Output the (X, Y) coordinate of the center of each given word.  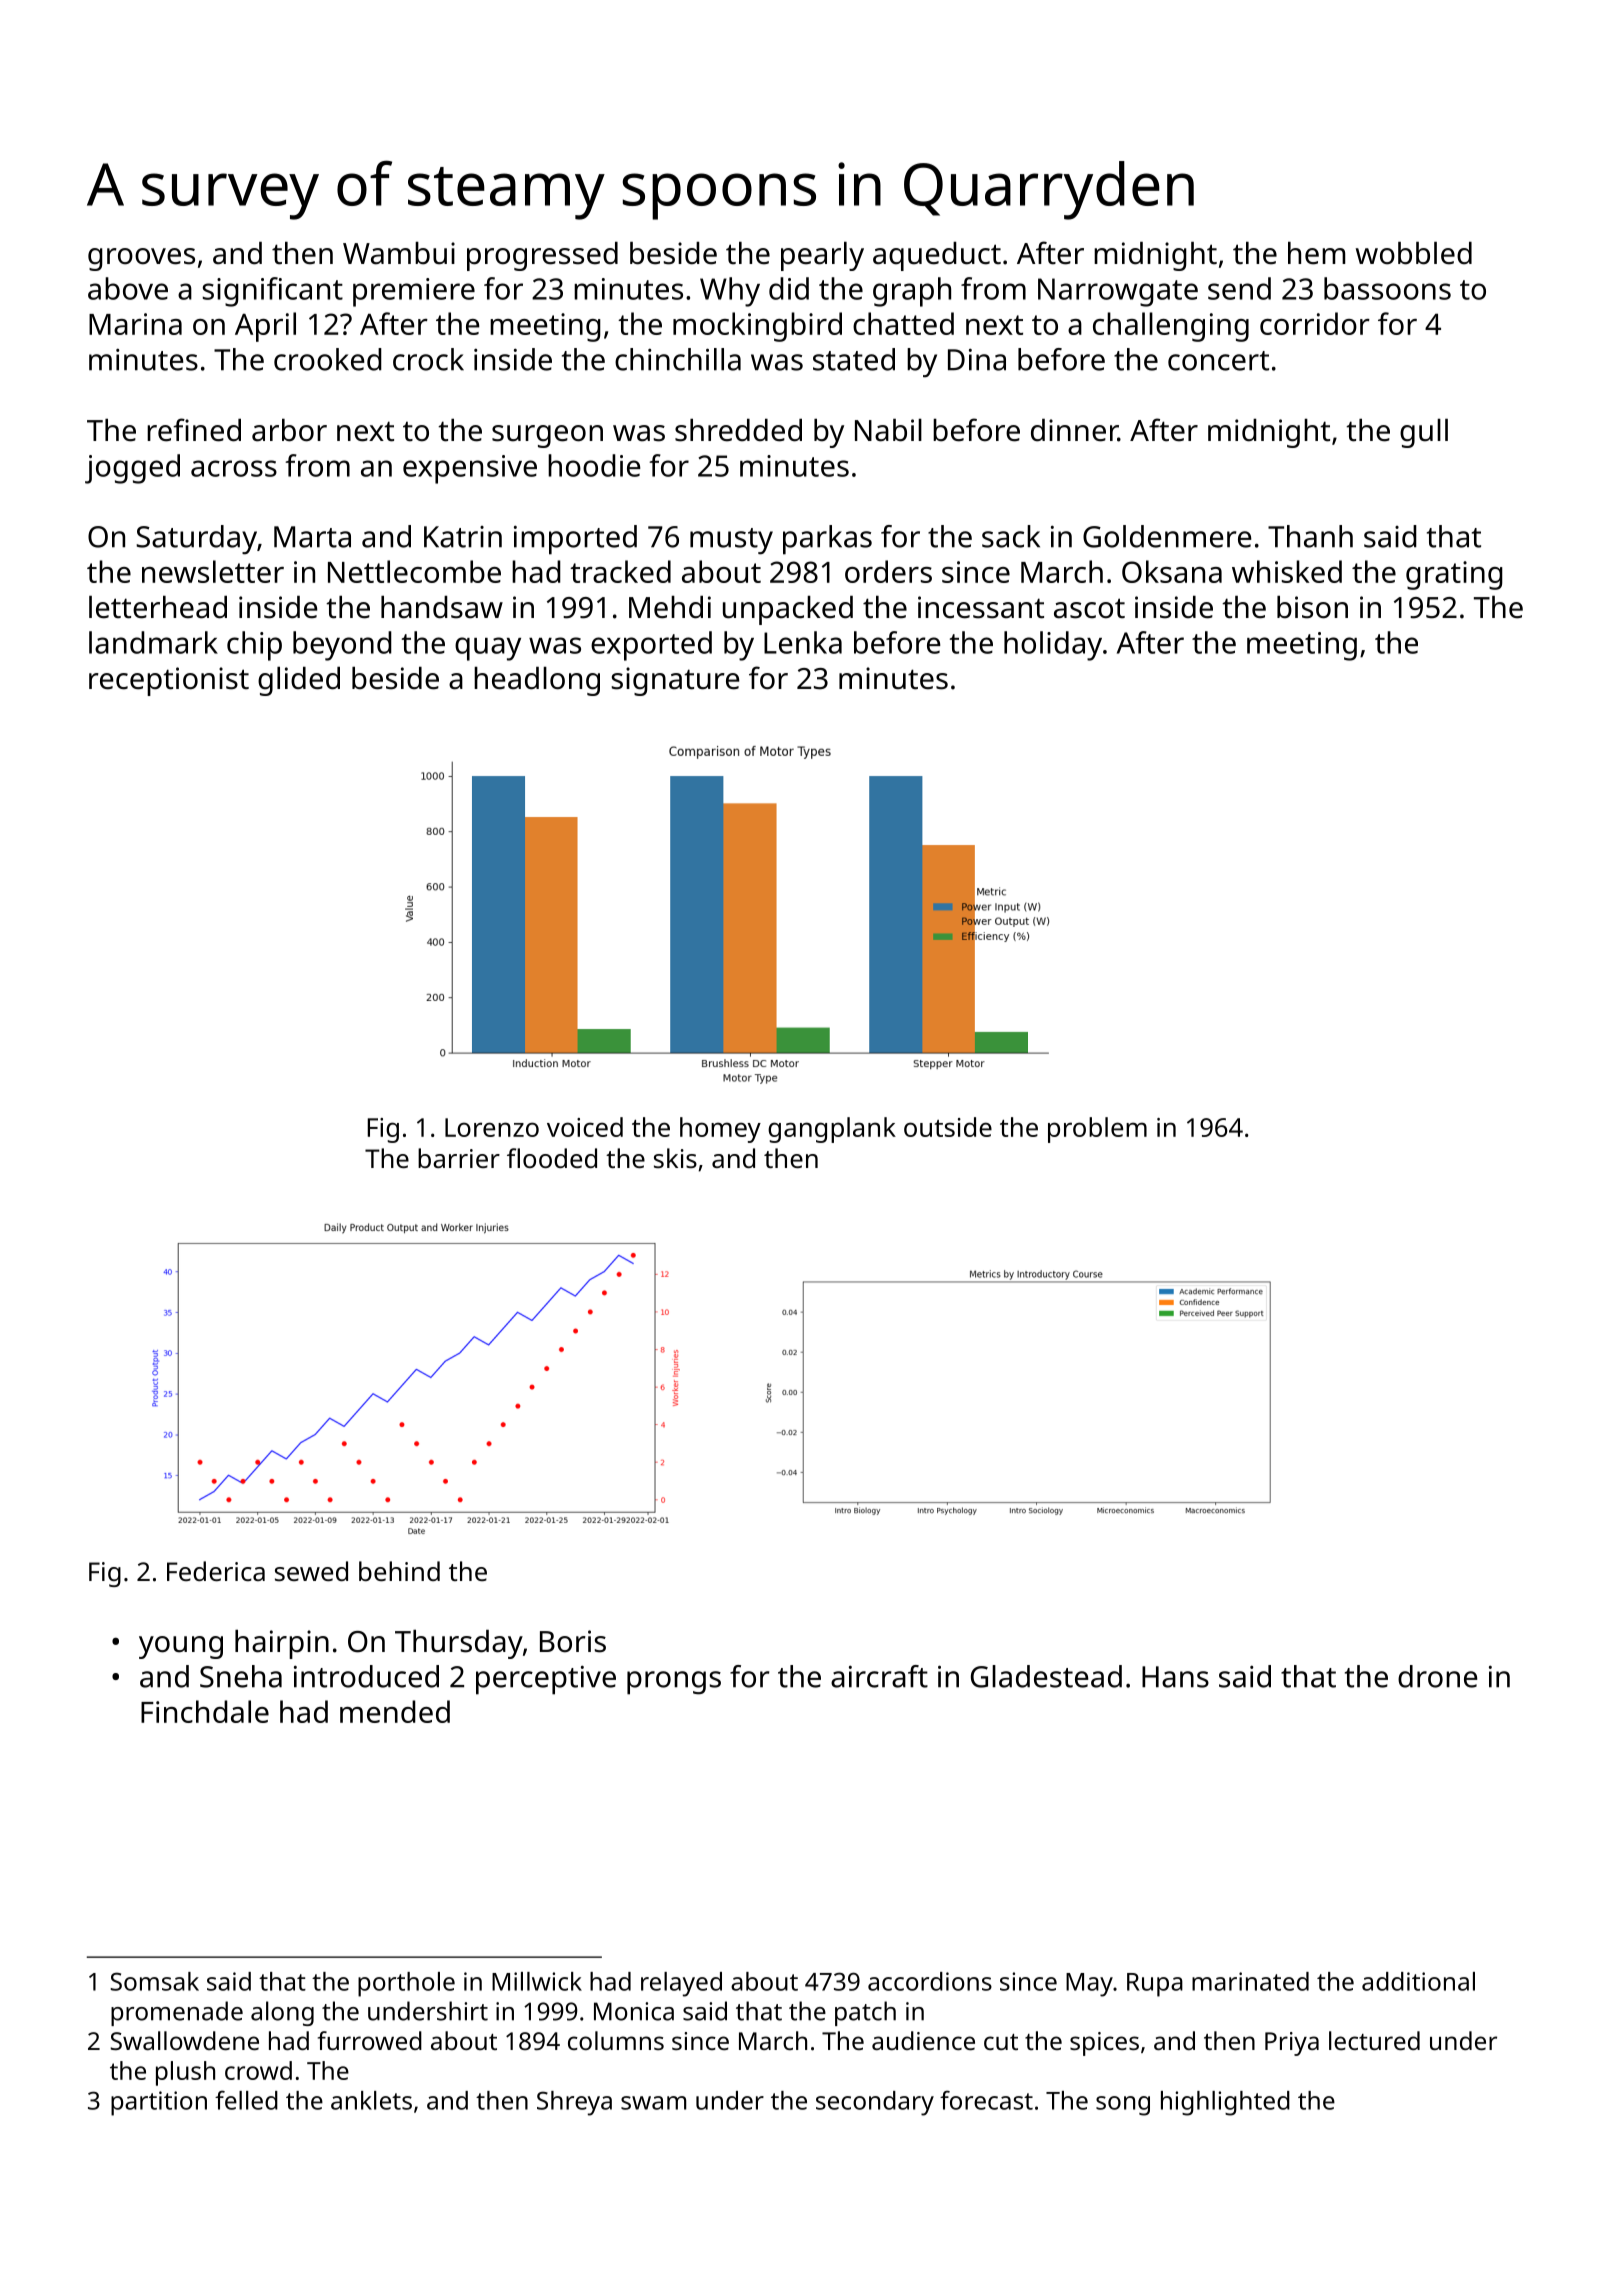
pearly (822, 256)
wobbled (1414, 253)
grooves (141, 259)
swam (653, 2103)
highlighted (1225, 2103)
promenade (177, 2013)
